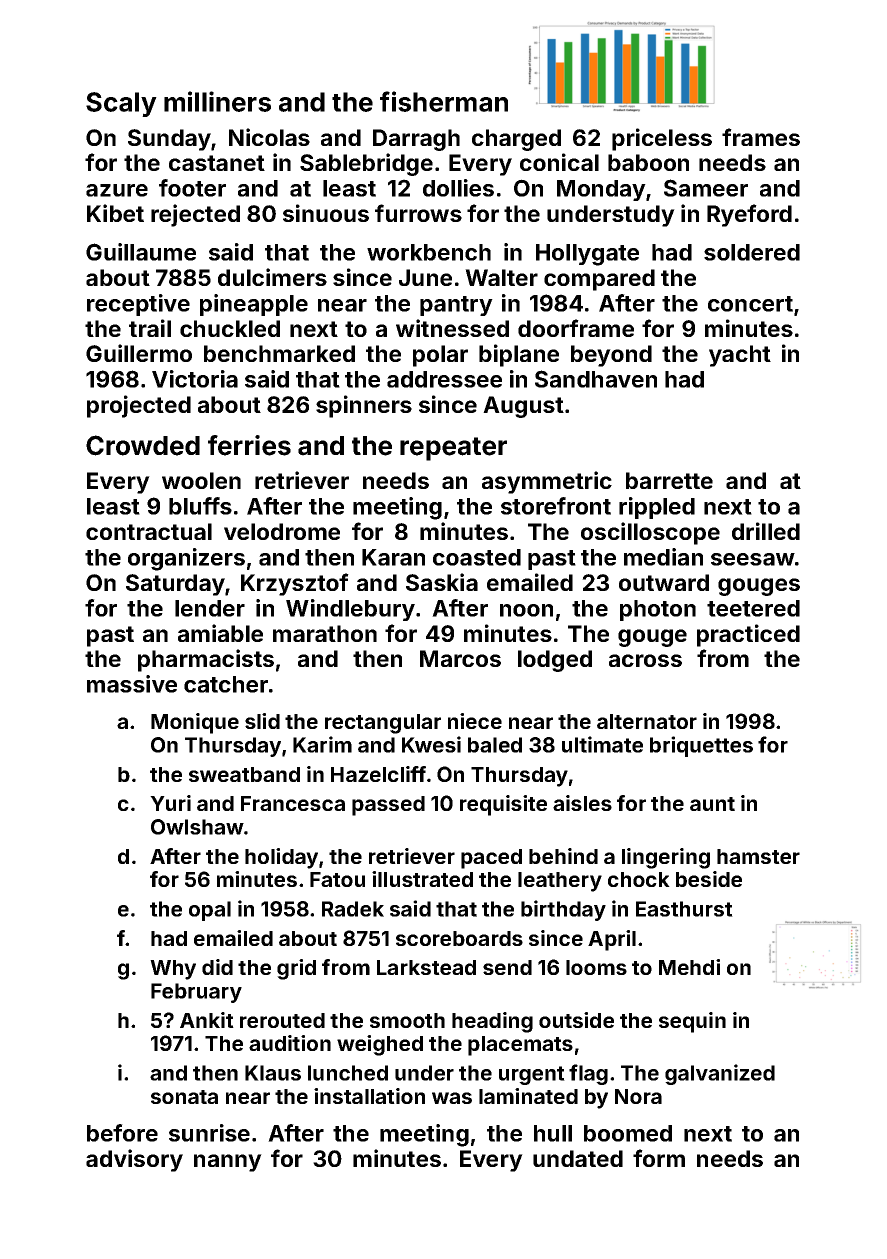 This page has width=887, height=1259. What do you see at coordinates (639, 879) in the page?
I see `chock` at bounding box center [639, 879].
